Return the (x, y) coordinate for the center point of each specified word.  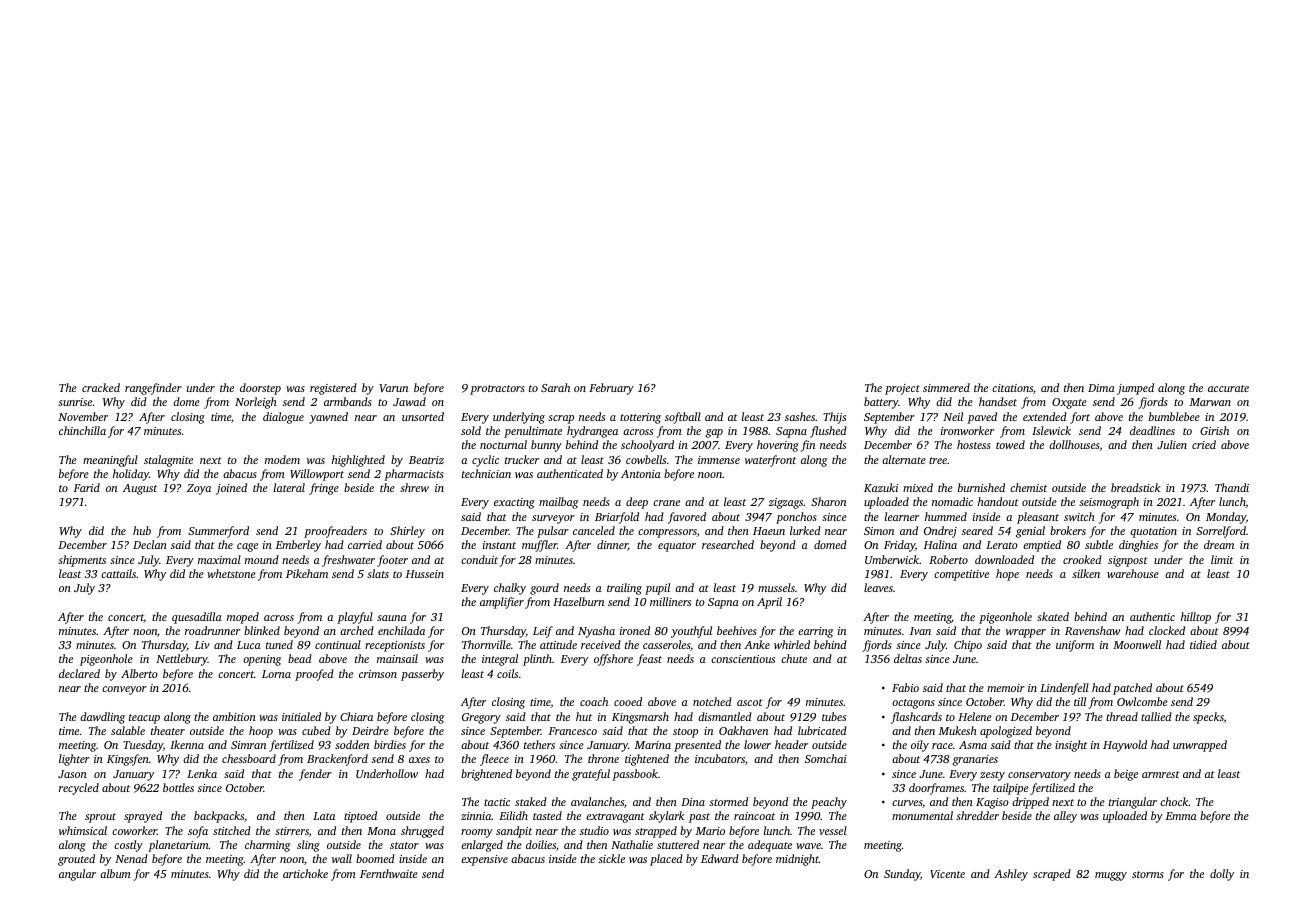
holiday (131, 475)
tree (938, 460)
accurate (1228, 388)
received (601, 644)
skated (1053, 616)
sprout (100, 818)
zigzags (786, 503)
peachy (829, 803)
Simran (248, 745)
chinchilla (82, 430)
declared (79, 673)
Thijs (834, 418)
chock (1174, 801)
